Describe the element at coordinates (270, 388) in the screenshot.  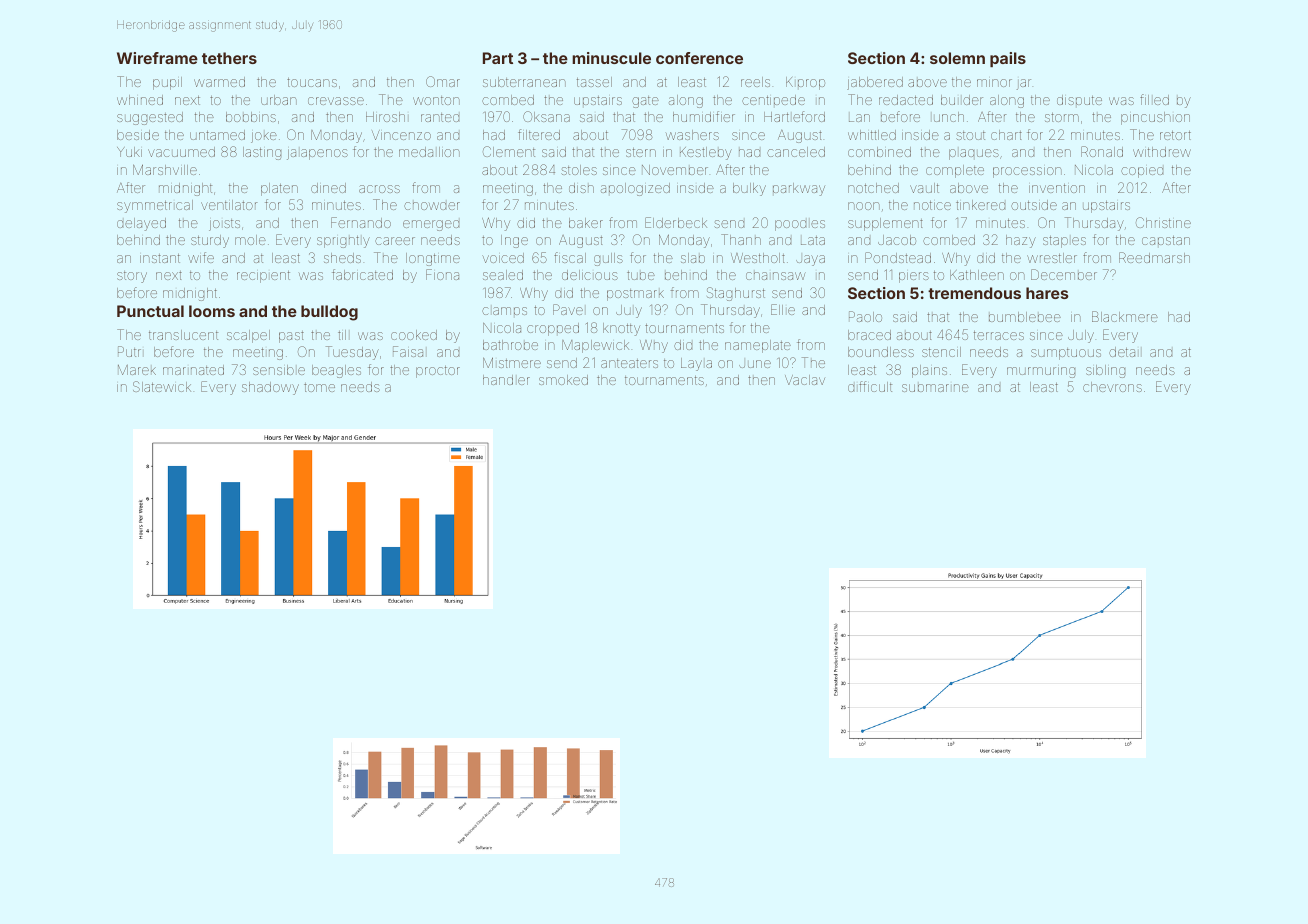
I see `shadowy` at that location.
